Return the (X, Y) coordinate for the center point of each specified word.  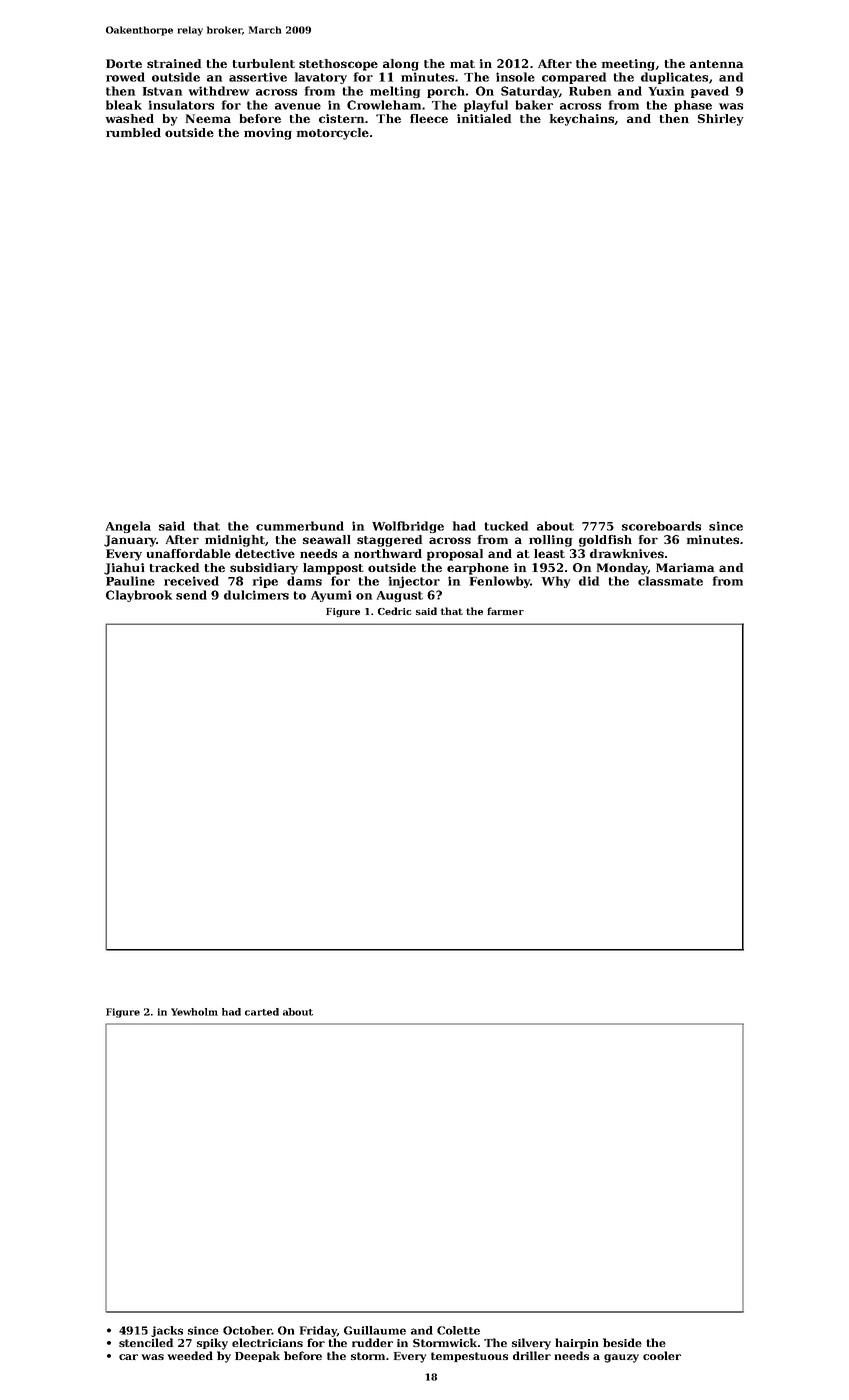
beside (622, 1342)
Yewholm (194, 1012)
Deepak (257, 1356)
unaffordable (189, 553)
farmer (506, 611)
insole (515, 77)
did (589, 581)
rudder (372, 1342)
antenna (716, 64)
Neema (208, 118)
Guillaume (375, 1330)
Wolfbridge (408, 527)
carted (262, 1012)
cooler (662, 1355)
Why (556, 582)
